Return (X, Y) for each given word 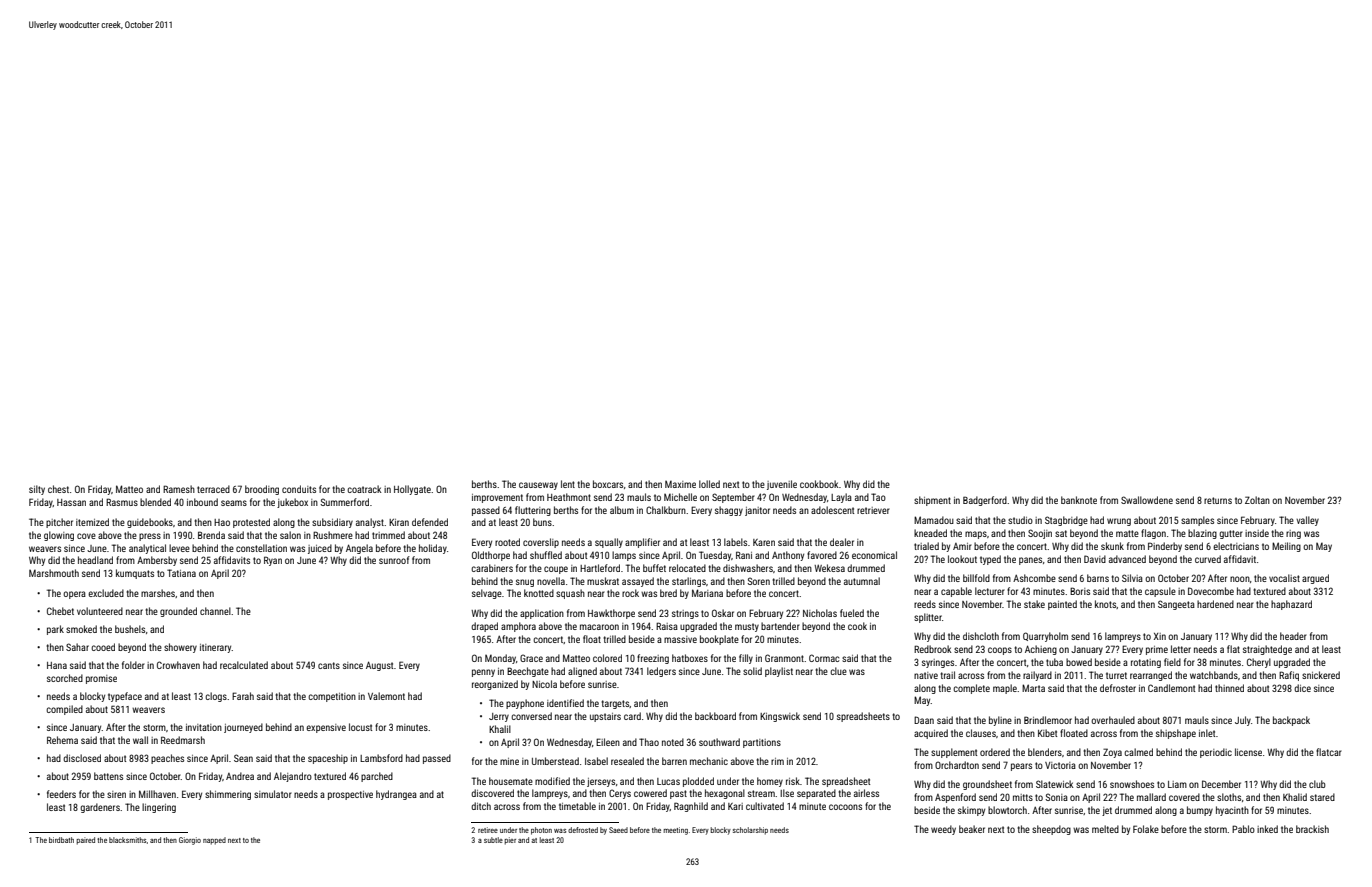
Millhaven (157, 794)
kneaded (930, 533)
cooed (103, 647)
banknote (1079, 500)
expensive (326, 728)
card (632, 716)
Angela (359, 549)
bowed (1079, 662)
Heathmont (569, 497)
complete (971, 689)
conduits (299, 489)
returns (1218, 500)
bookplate (719, 640)
